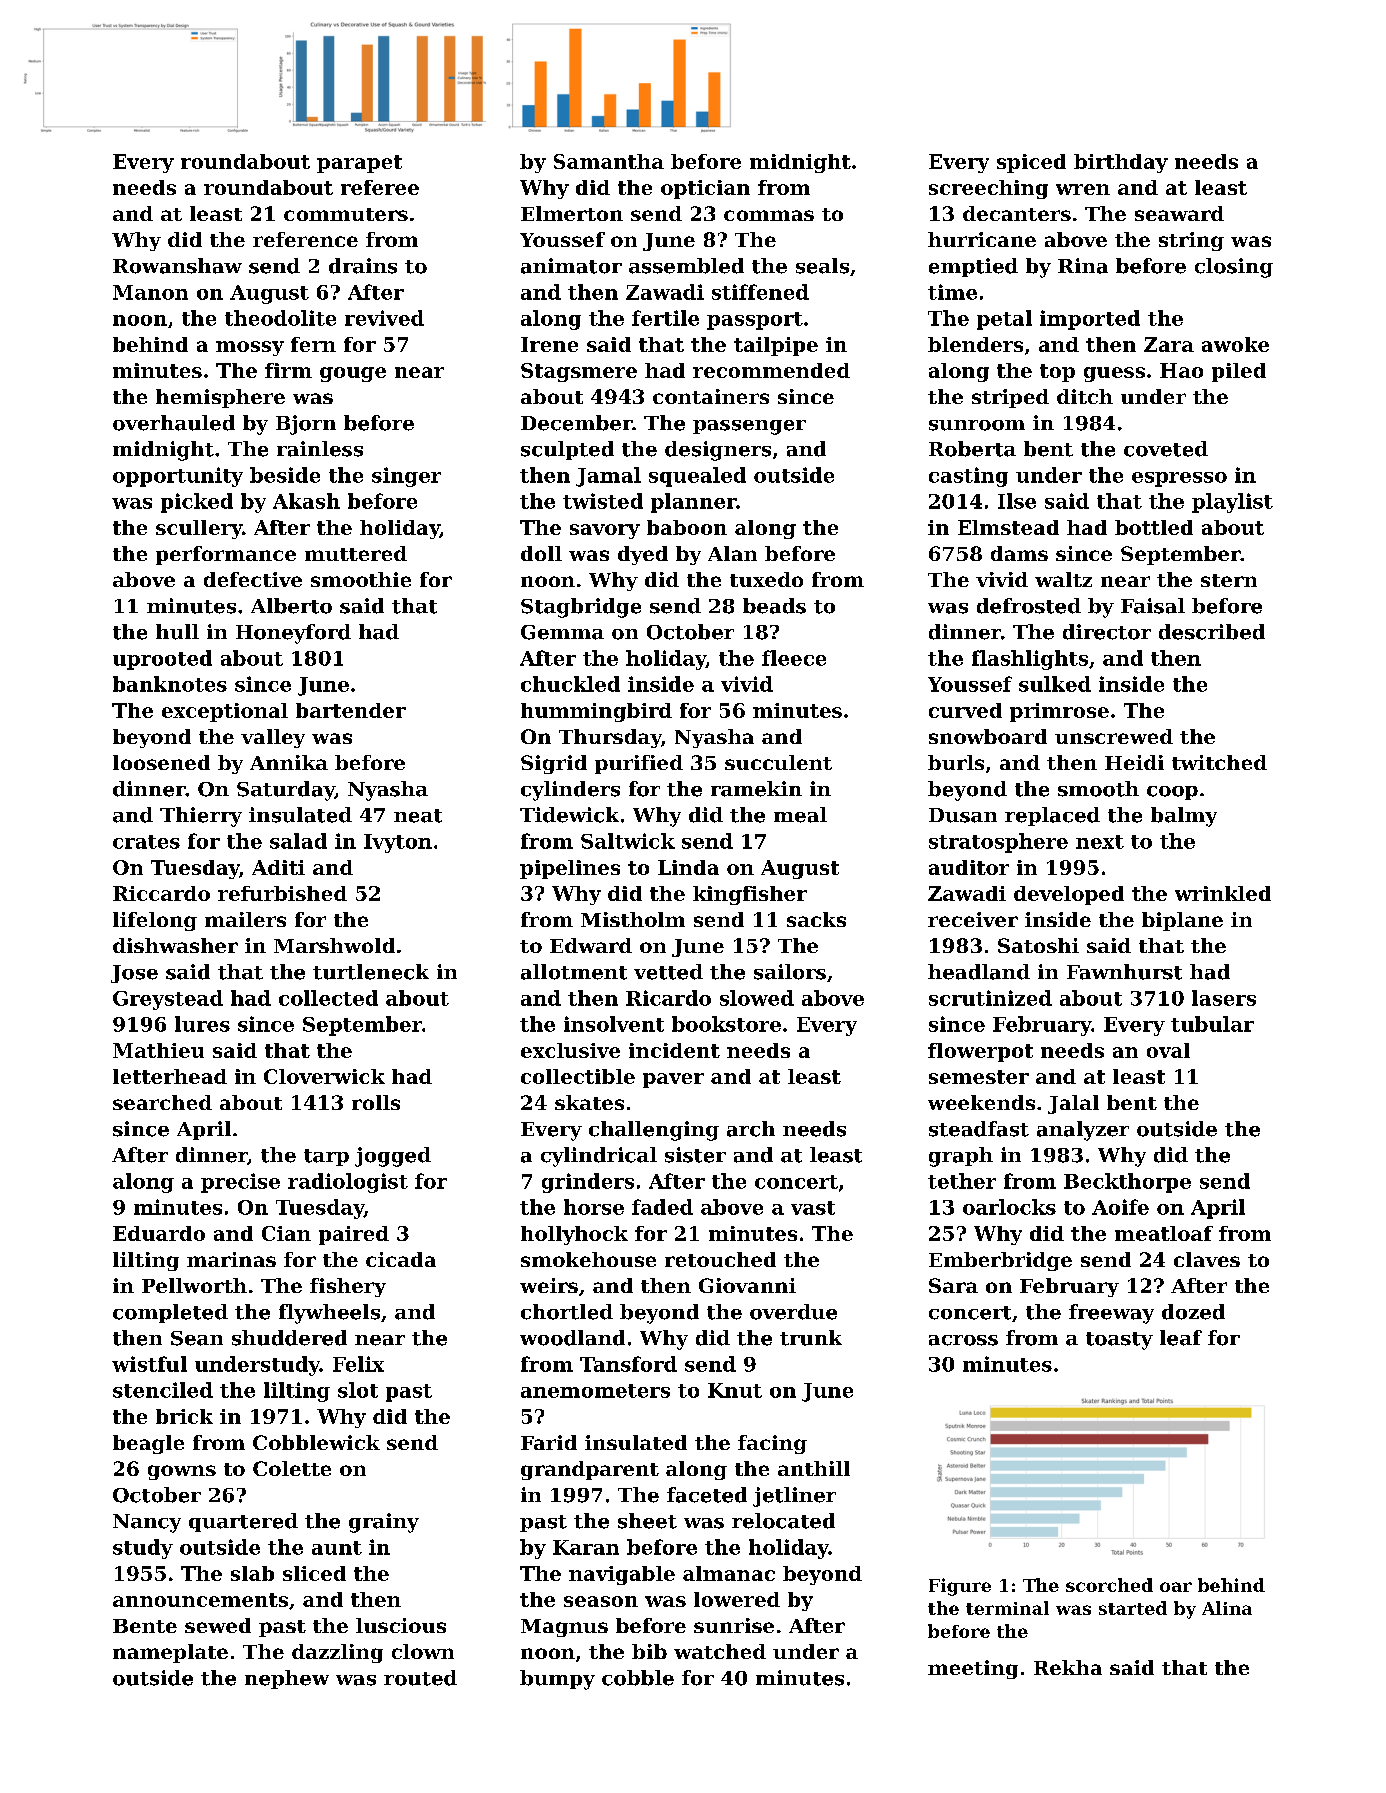 The height and width of the image is (1793, 1386). What do you see at coordinates (1227, 1608) in the image?
I see `Alina` at bounding box center [1227, 1608].
